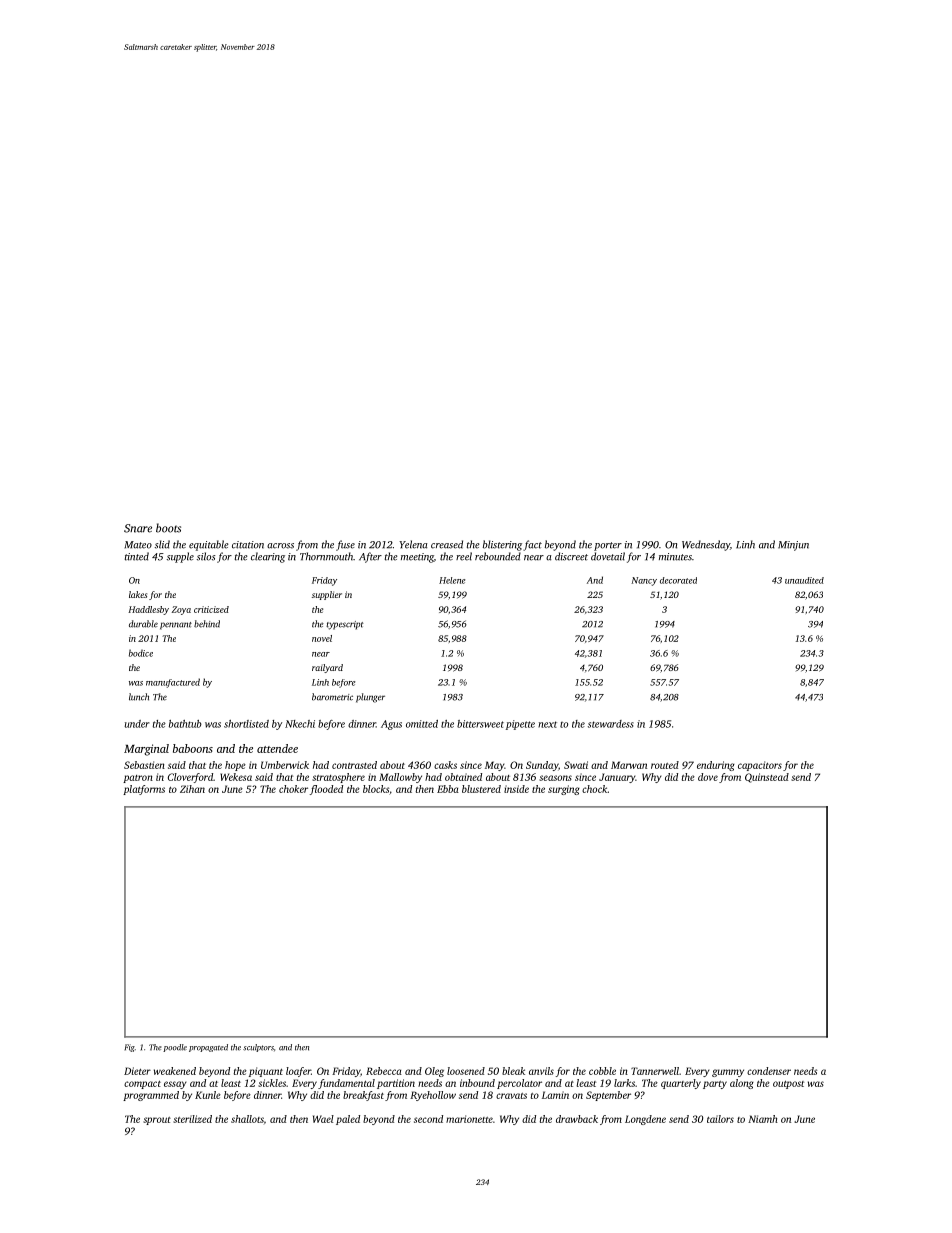 The image size is (952, 1233). What do you see at coordinates (208, 1095) in the screenshot?
I see `Kunle` at bounding box center [208, 1095].
